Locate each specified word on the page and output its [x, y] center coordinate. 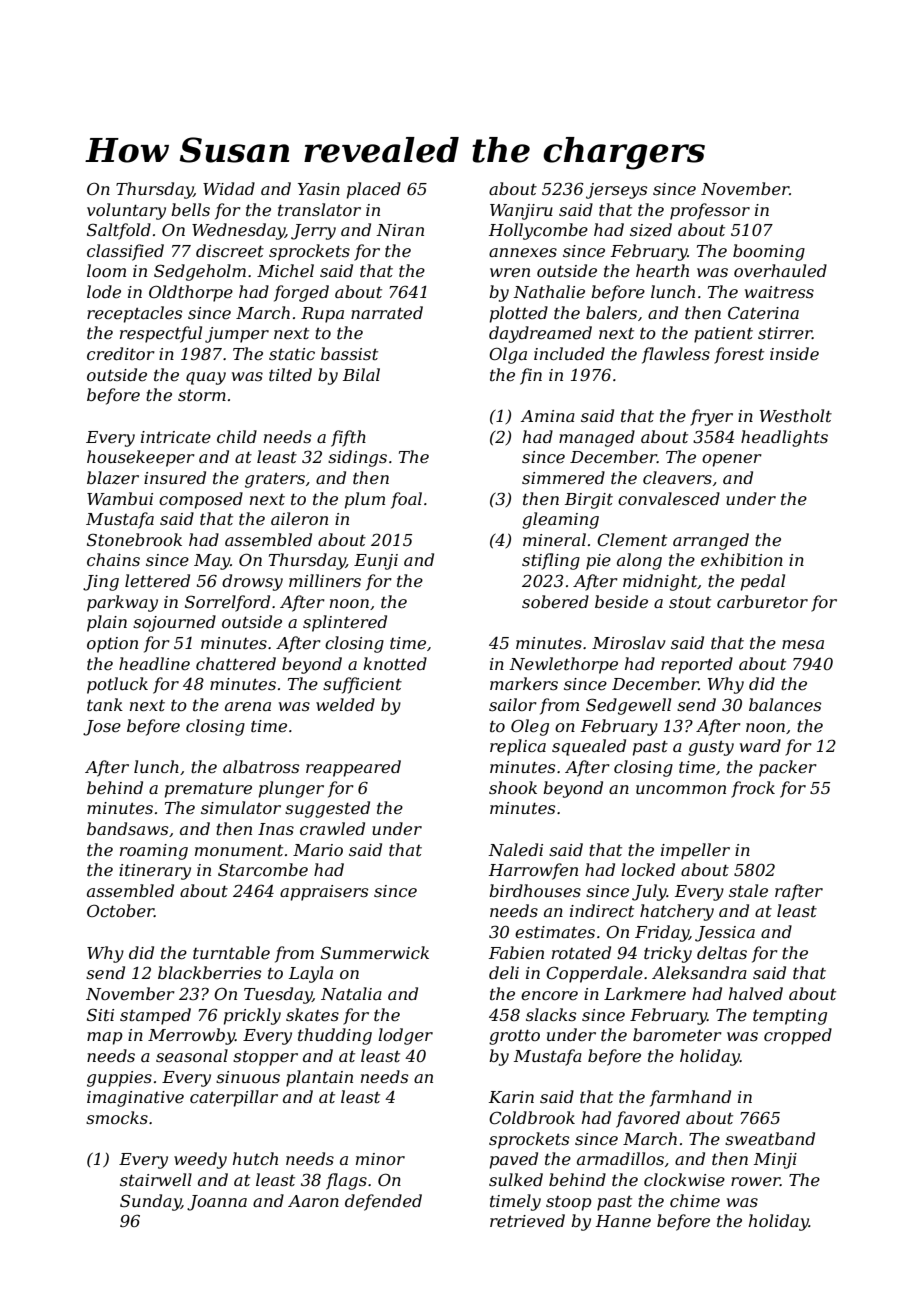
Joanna [217, 1203]
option [112, 645]
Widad [229, 188]
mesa [803, 644]
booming [769, 252]
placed [374, 190]
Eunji [376, 562]
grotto [514, 1037]
